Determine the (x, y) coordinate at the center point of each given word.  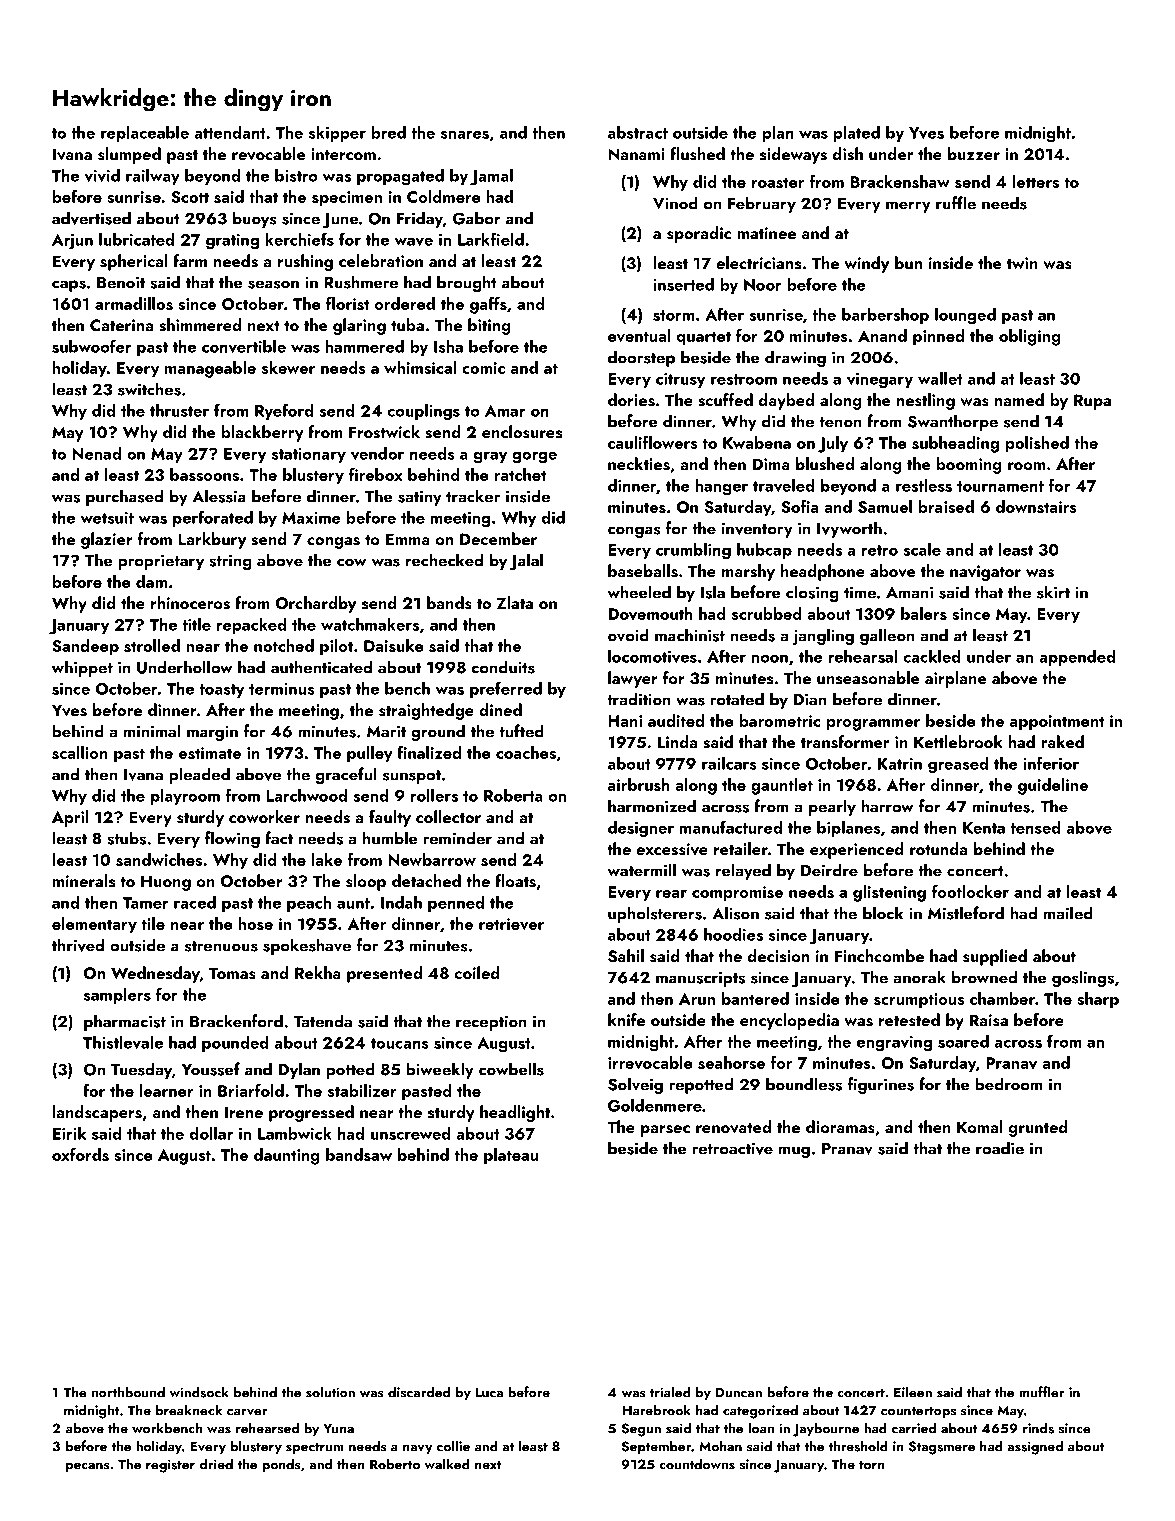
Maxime (311, 518)
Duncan (739, 1392)
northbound (128, 1392)
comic (483, 368)
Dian (809, 699)
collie (453, 1446)
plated (856, 134)
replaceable (145, 134)
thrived (78, 945)
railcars (729, 763)
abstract (638, 132)
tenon (840, 422)
